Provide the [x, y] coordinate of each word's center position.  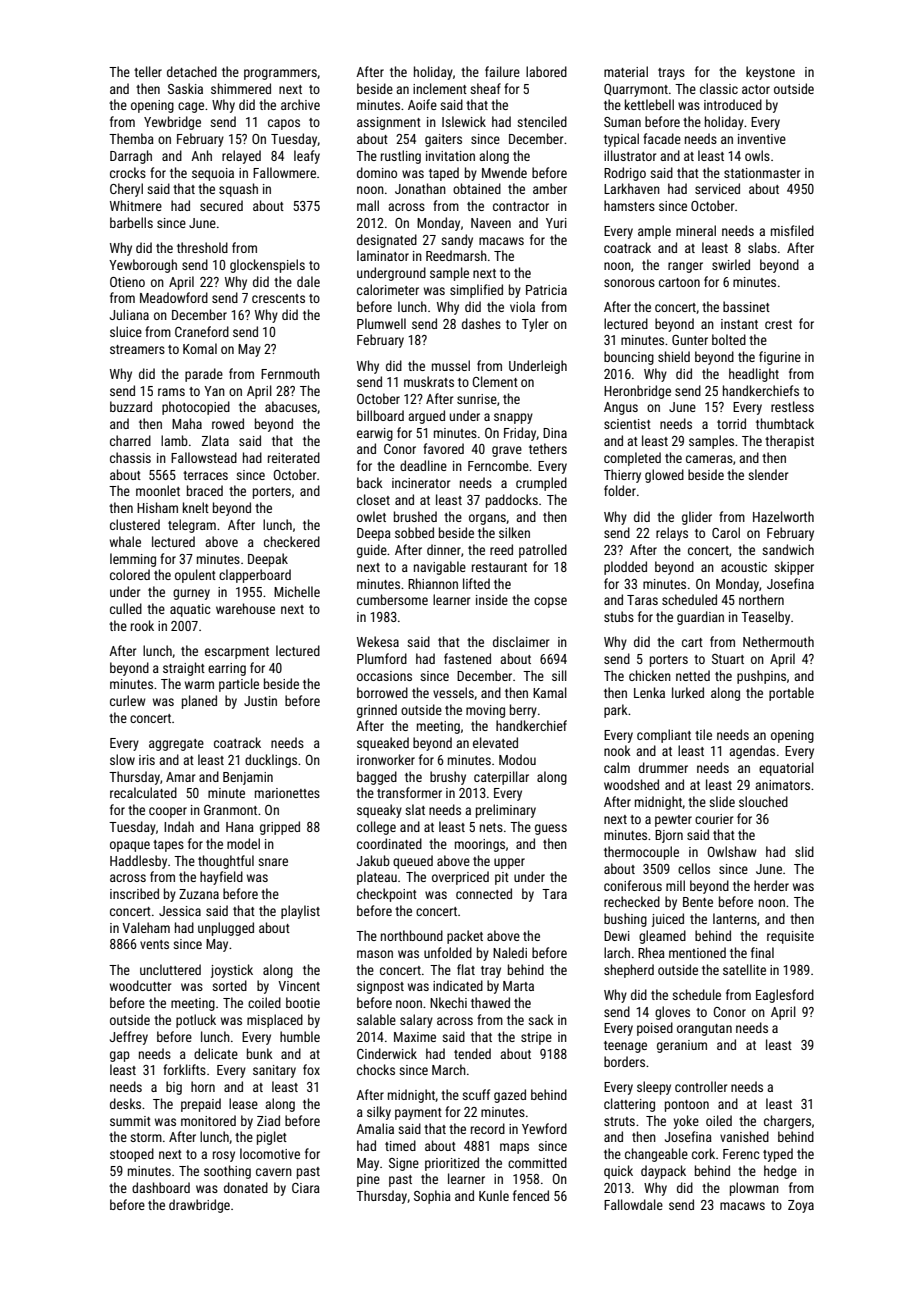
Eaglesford [785, 996]
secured [221, 205]
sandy [457, 241]
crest [778, 324]
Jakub [373, 860]
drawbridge [199, 1206]
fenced [531, 1195]
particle [239, 685]
